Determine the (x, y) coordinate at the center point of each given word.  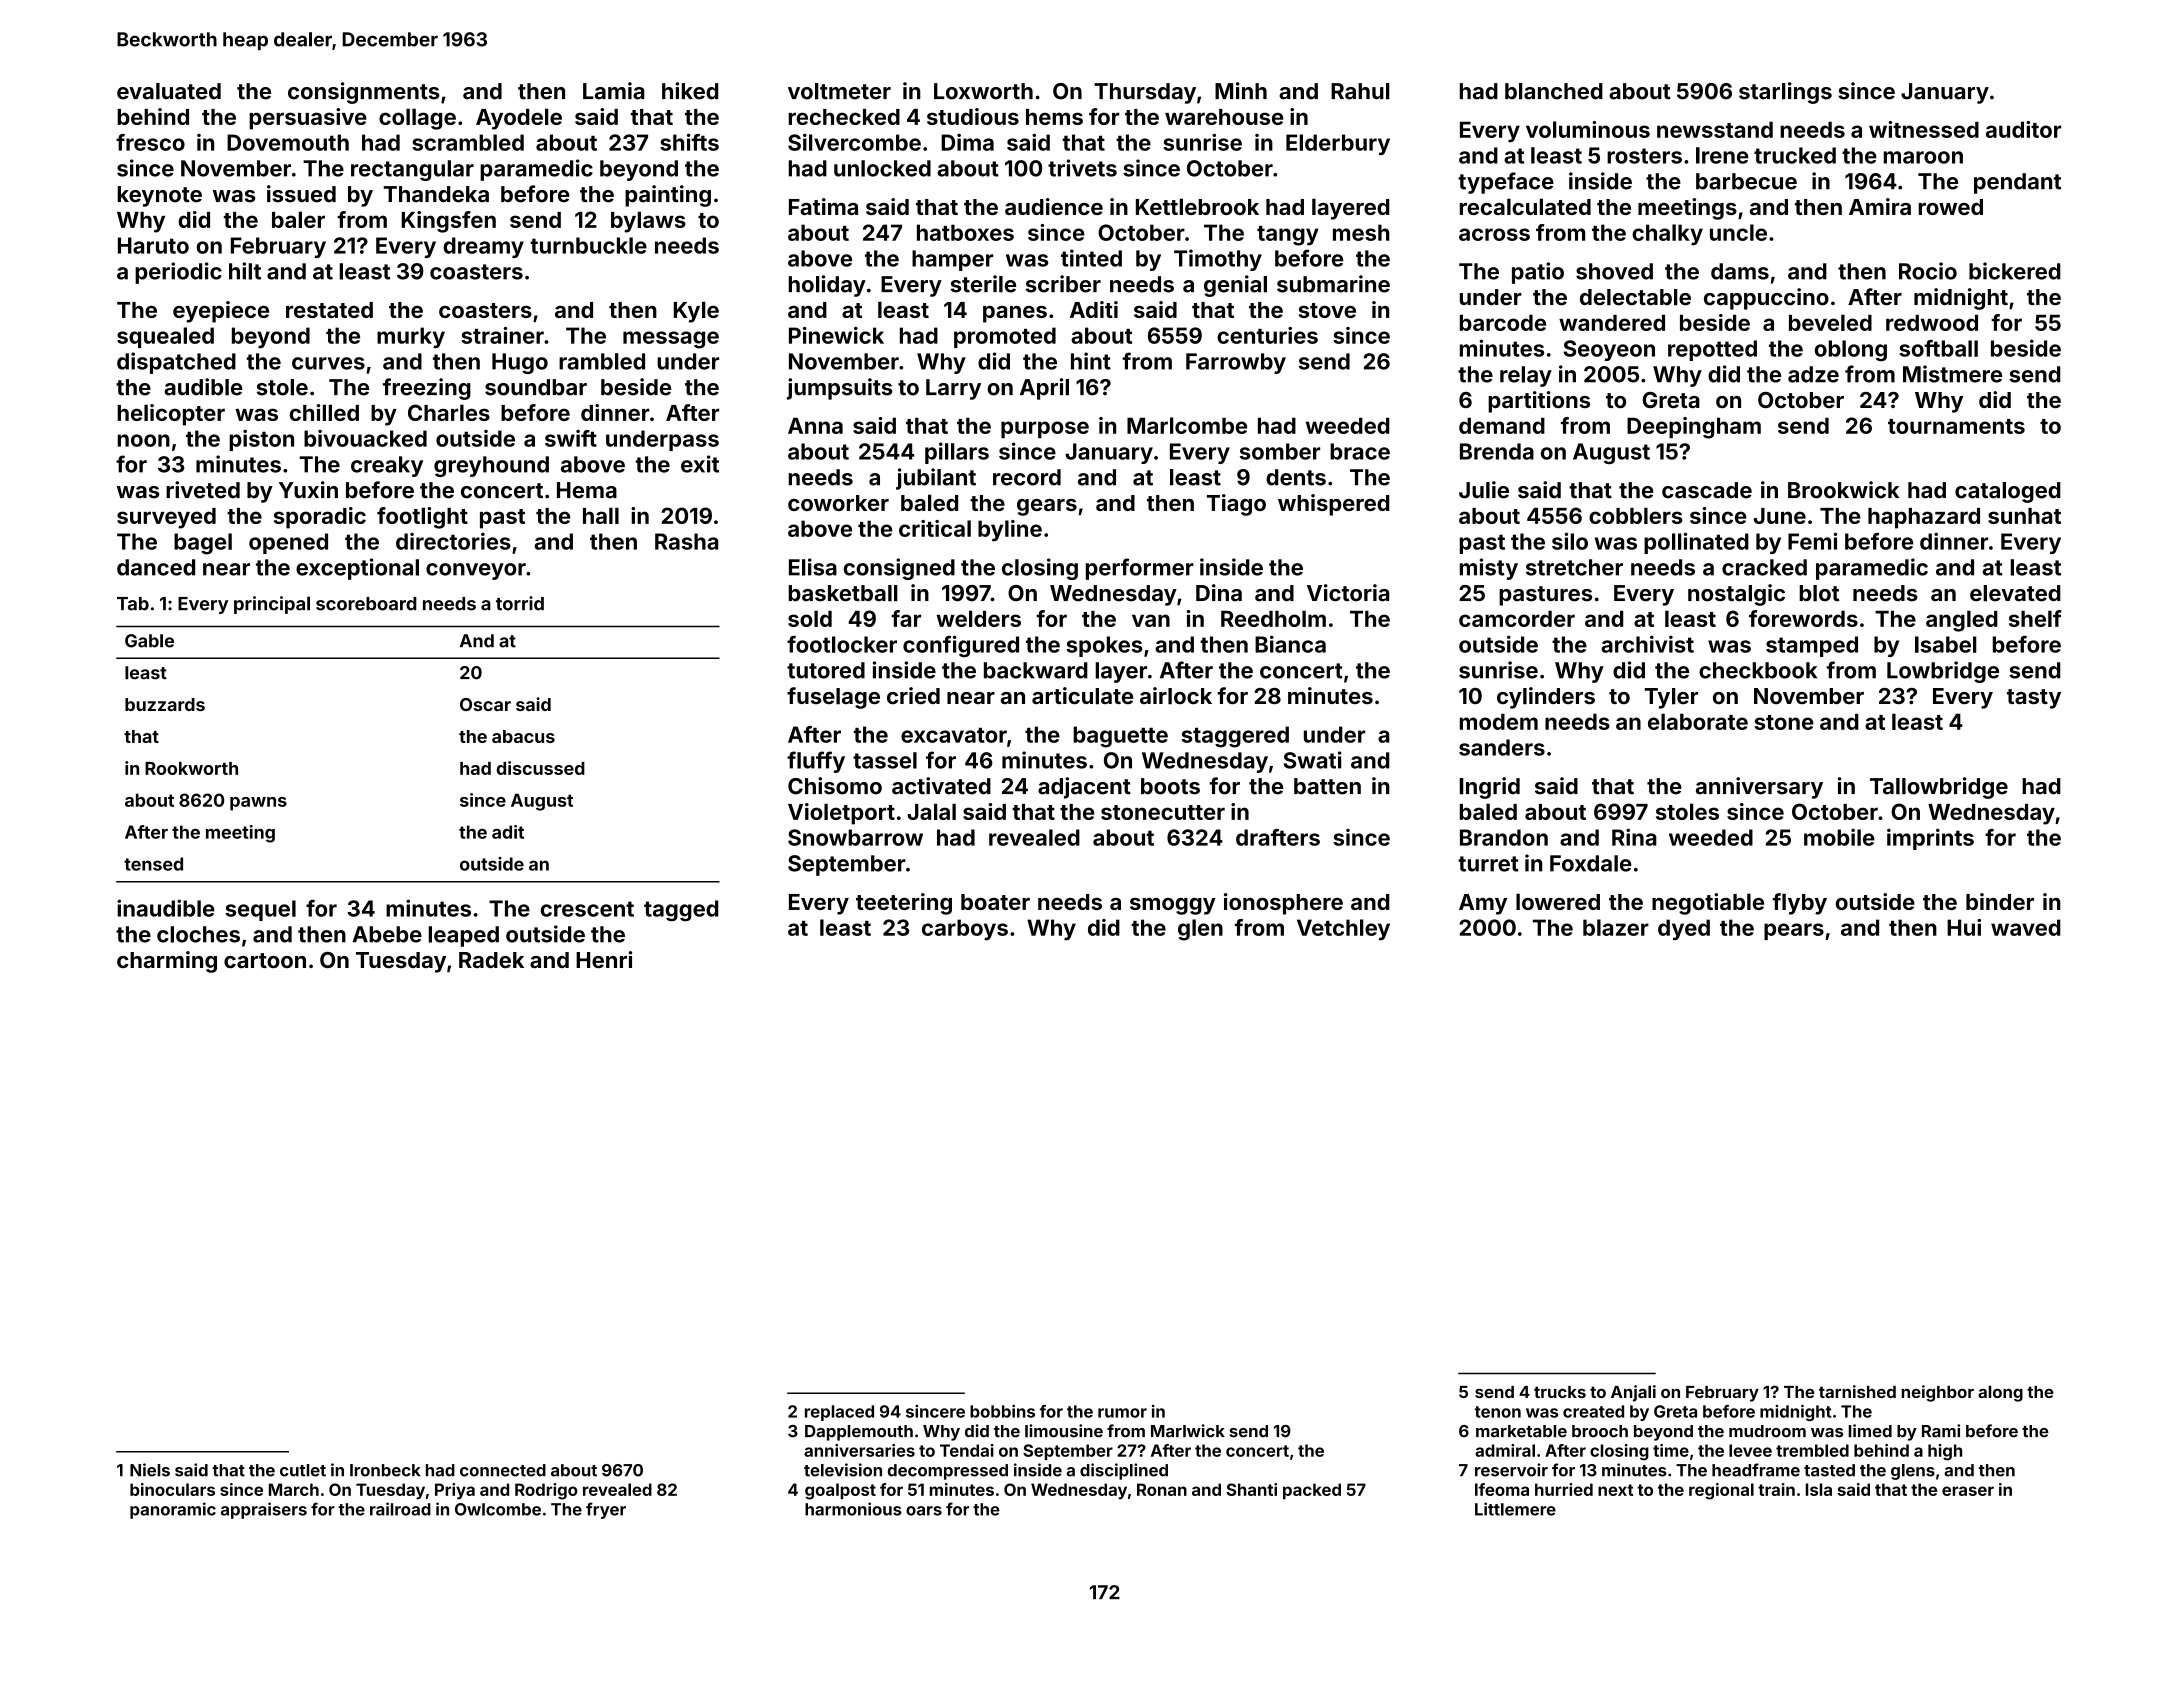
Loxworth (983, 91)
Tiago (1236, 505)
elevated (2015, 593)
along (2000, 1393)
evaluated (169, 91)
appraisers (264, 1510)
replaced (839, 1413)
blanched (1554, 91)
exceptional (357, 569)
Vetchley (1343, 929)
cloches (198, 934)
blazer (1616, 927)
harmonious (853, 1509)
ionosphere (1283, 904)
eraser (1968, 1491)
